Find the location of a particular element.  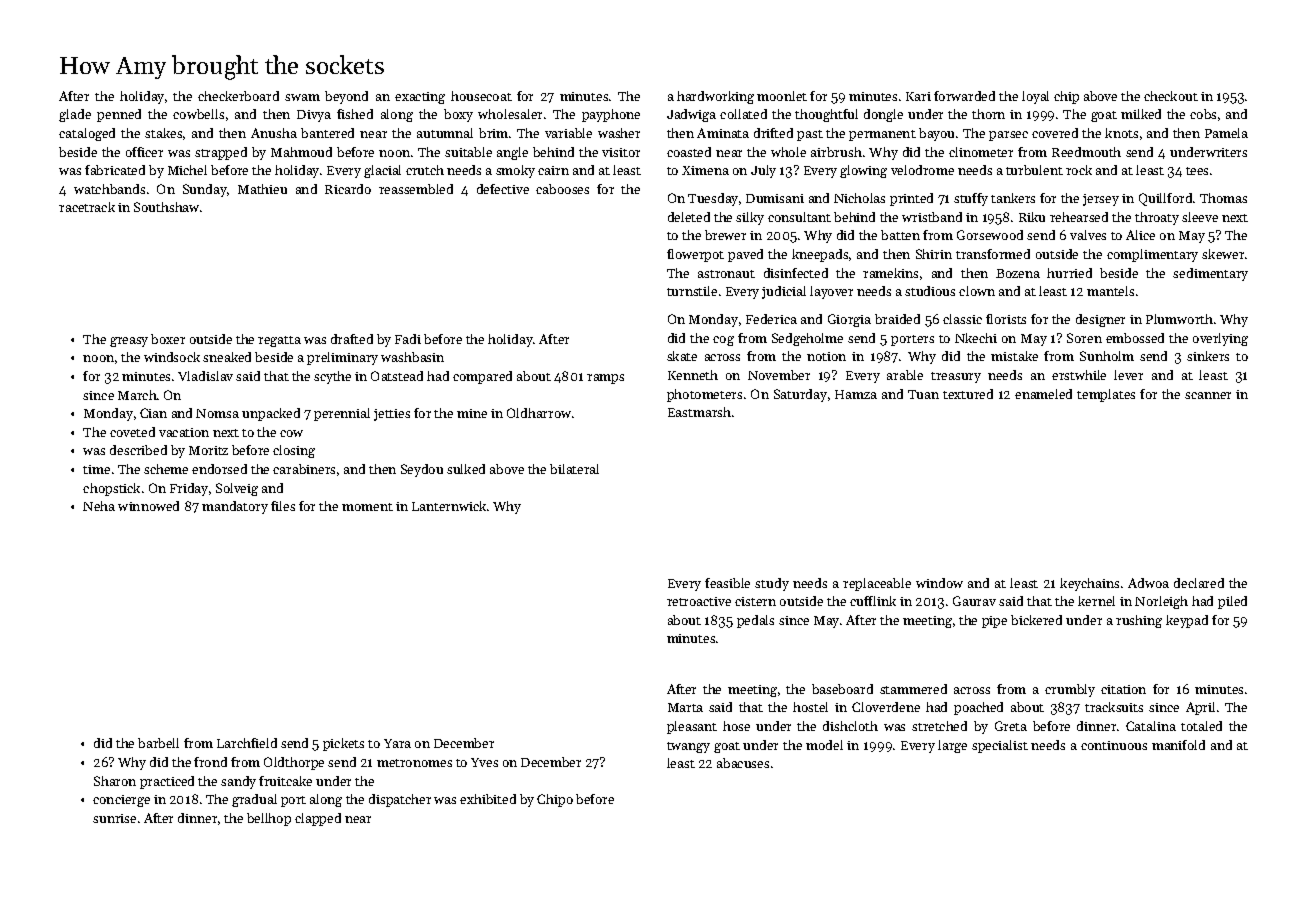

checkout is located at coordinates (1171, 96).
